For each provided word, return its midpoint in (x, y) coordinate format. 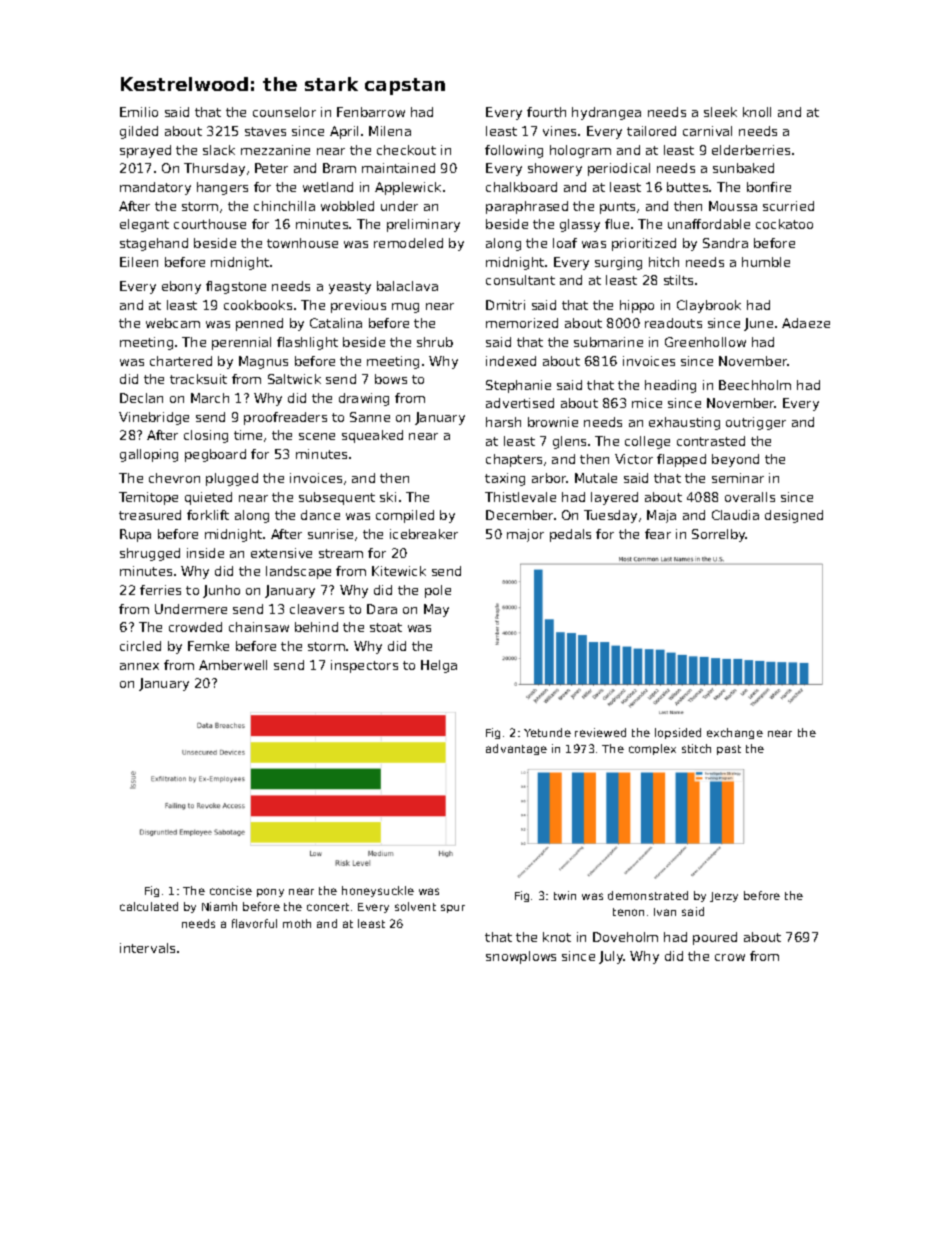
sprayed (145, 151)
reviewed (600, 732)
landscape (298, 572)
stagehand (154, 244)
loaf (565, 243)
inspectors (364, 666)
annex (139, 666)
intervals (147, 948)
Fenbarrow (371, 112)
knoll (757, 112)
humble (766, 262)
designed (794, 516)
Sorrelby (719, 535)
